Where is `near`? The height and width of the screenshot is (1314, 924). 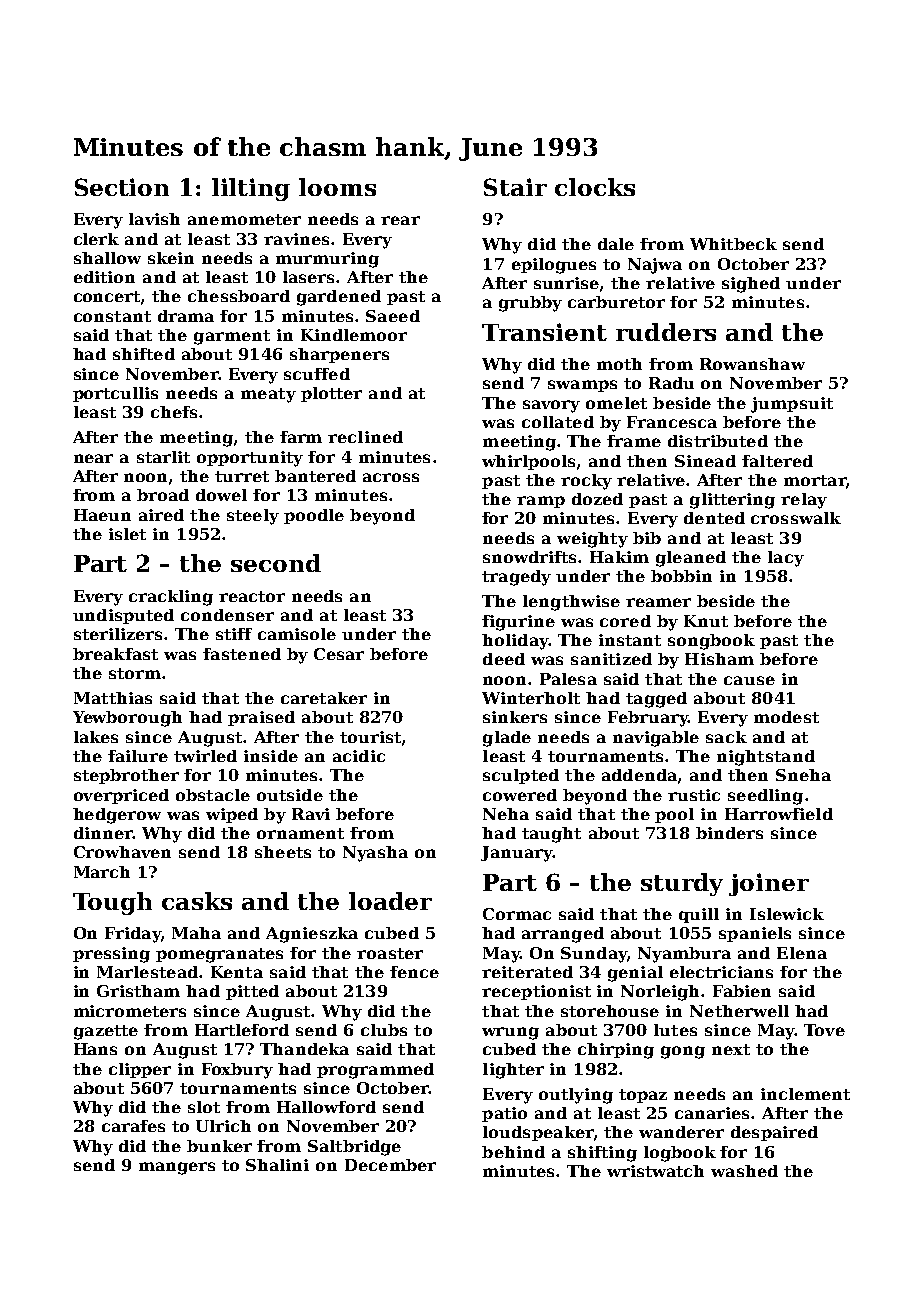 near is located at coordinates (93, 458).
